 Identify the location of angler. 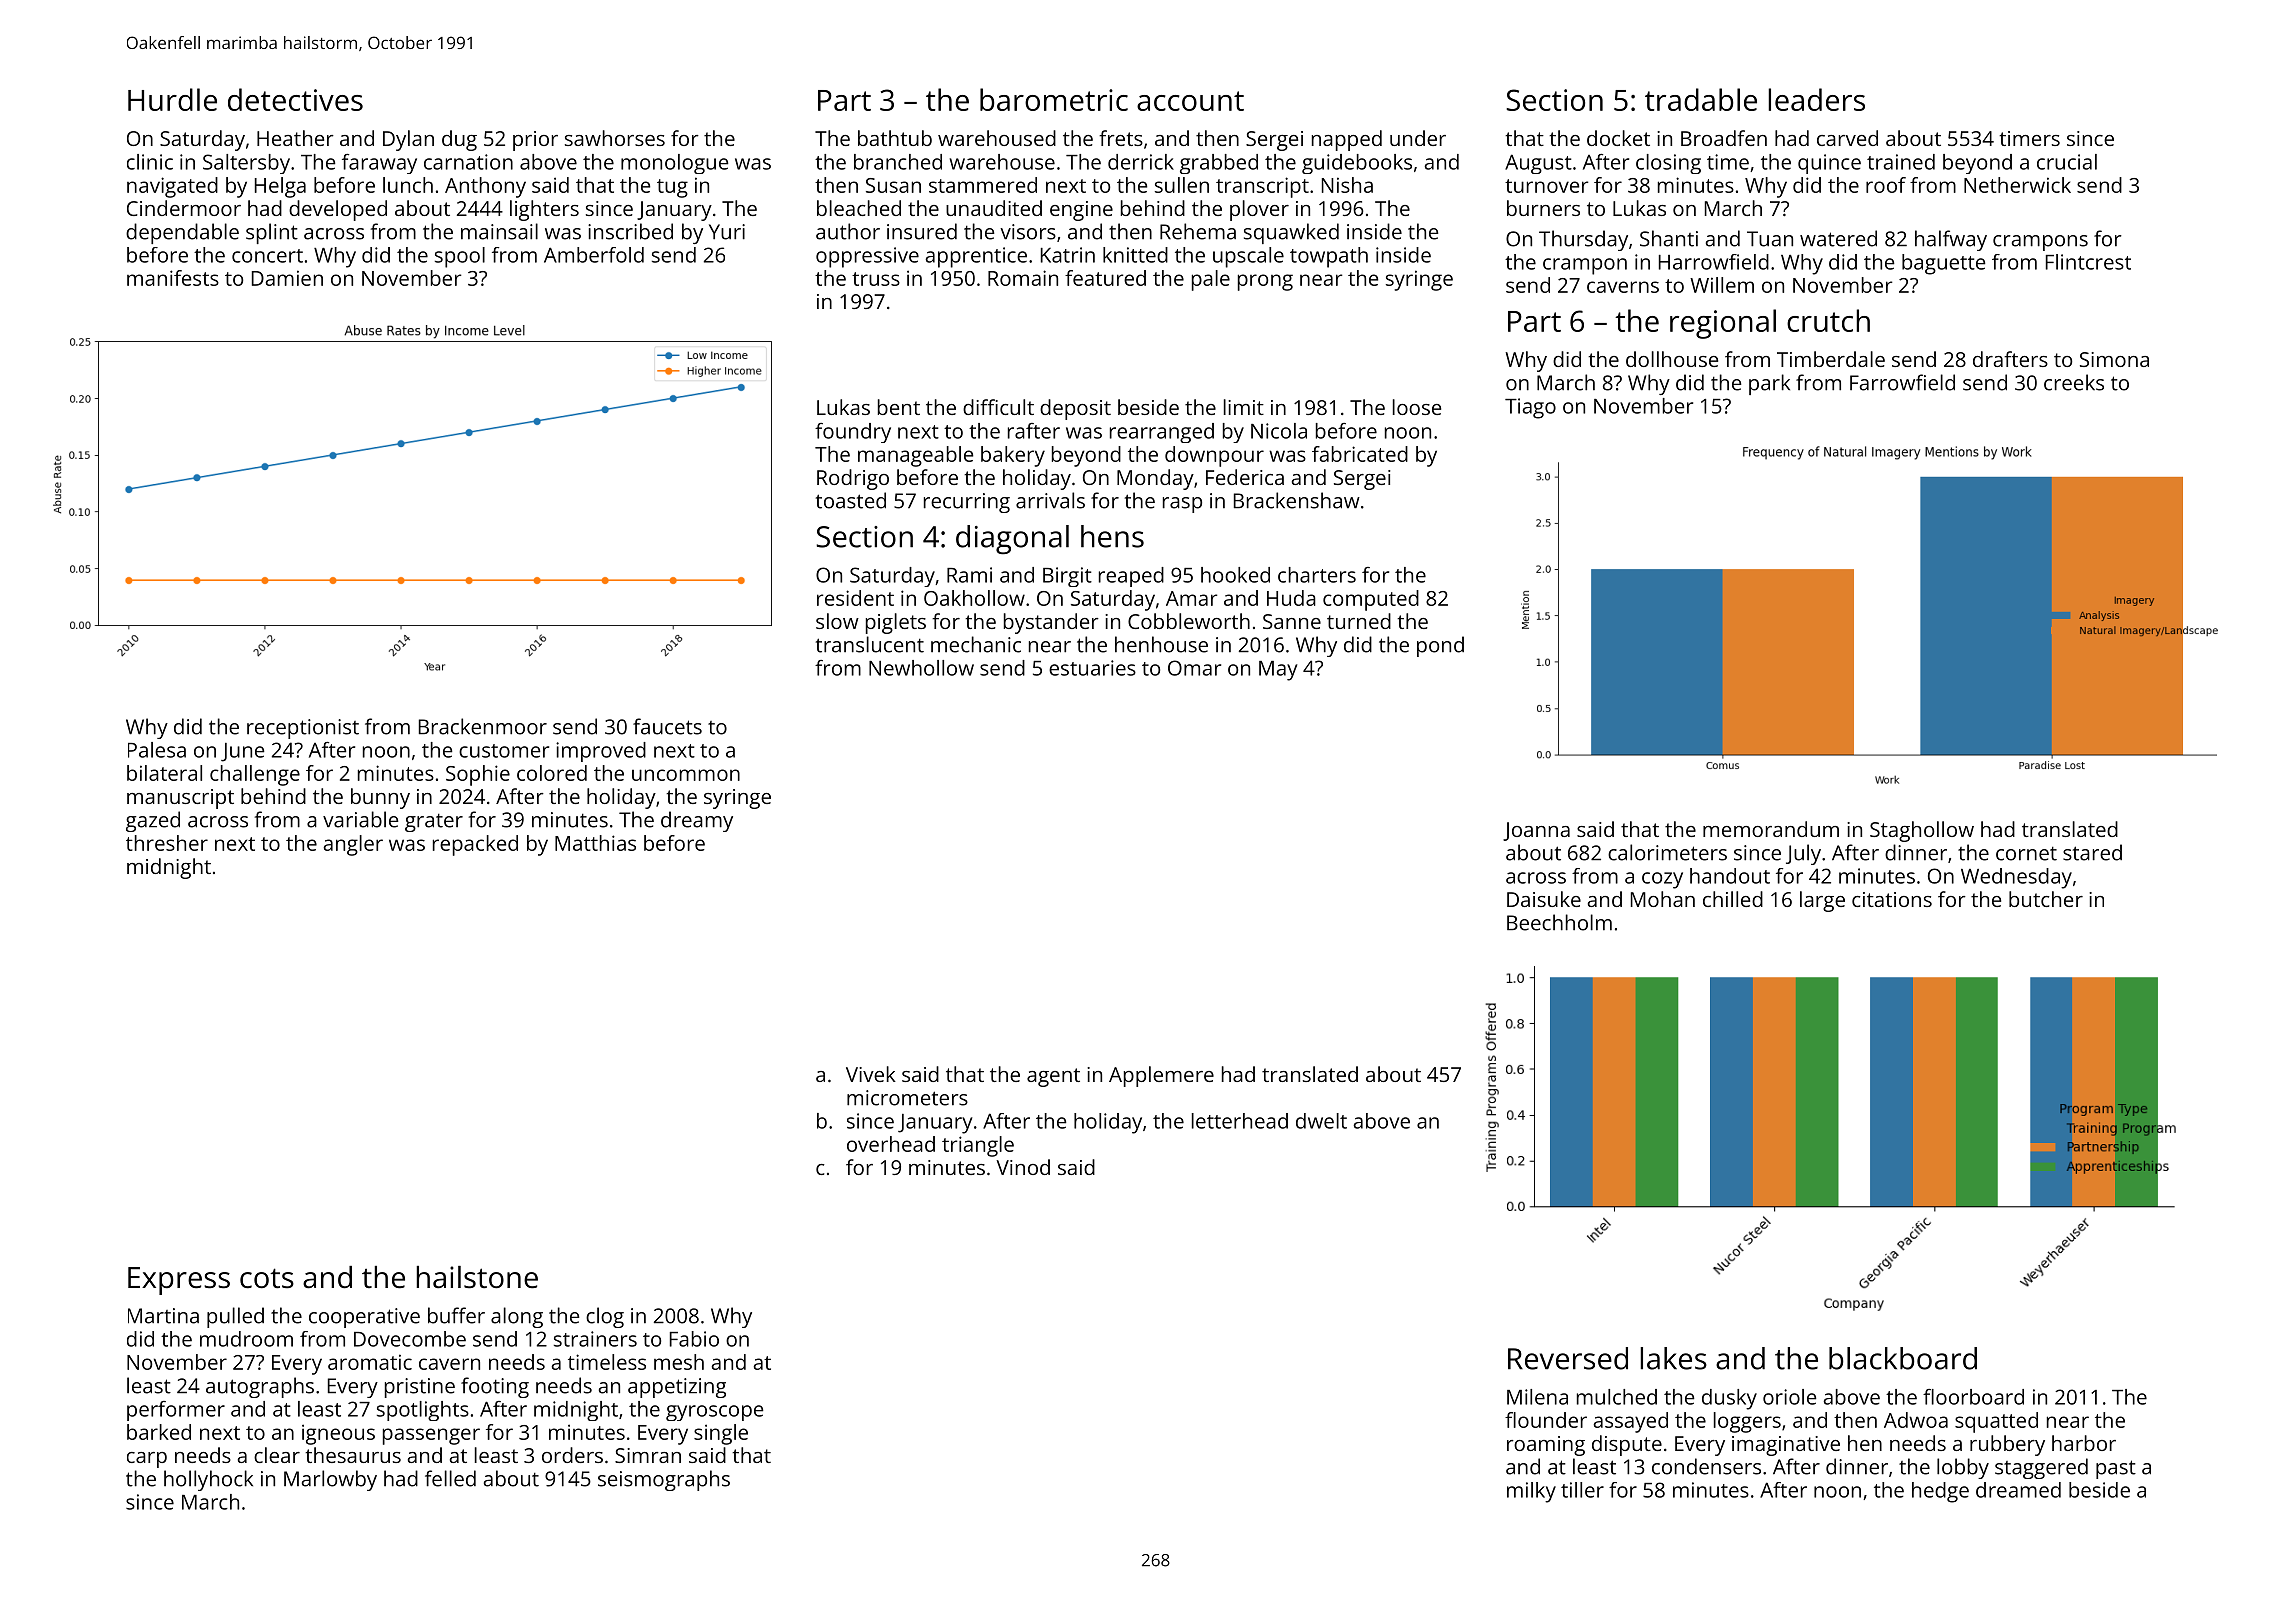
(353, 845).
